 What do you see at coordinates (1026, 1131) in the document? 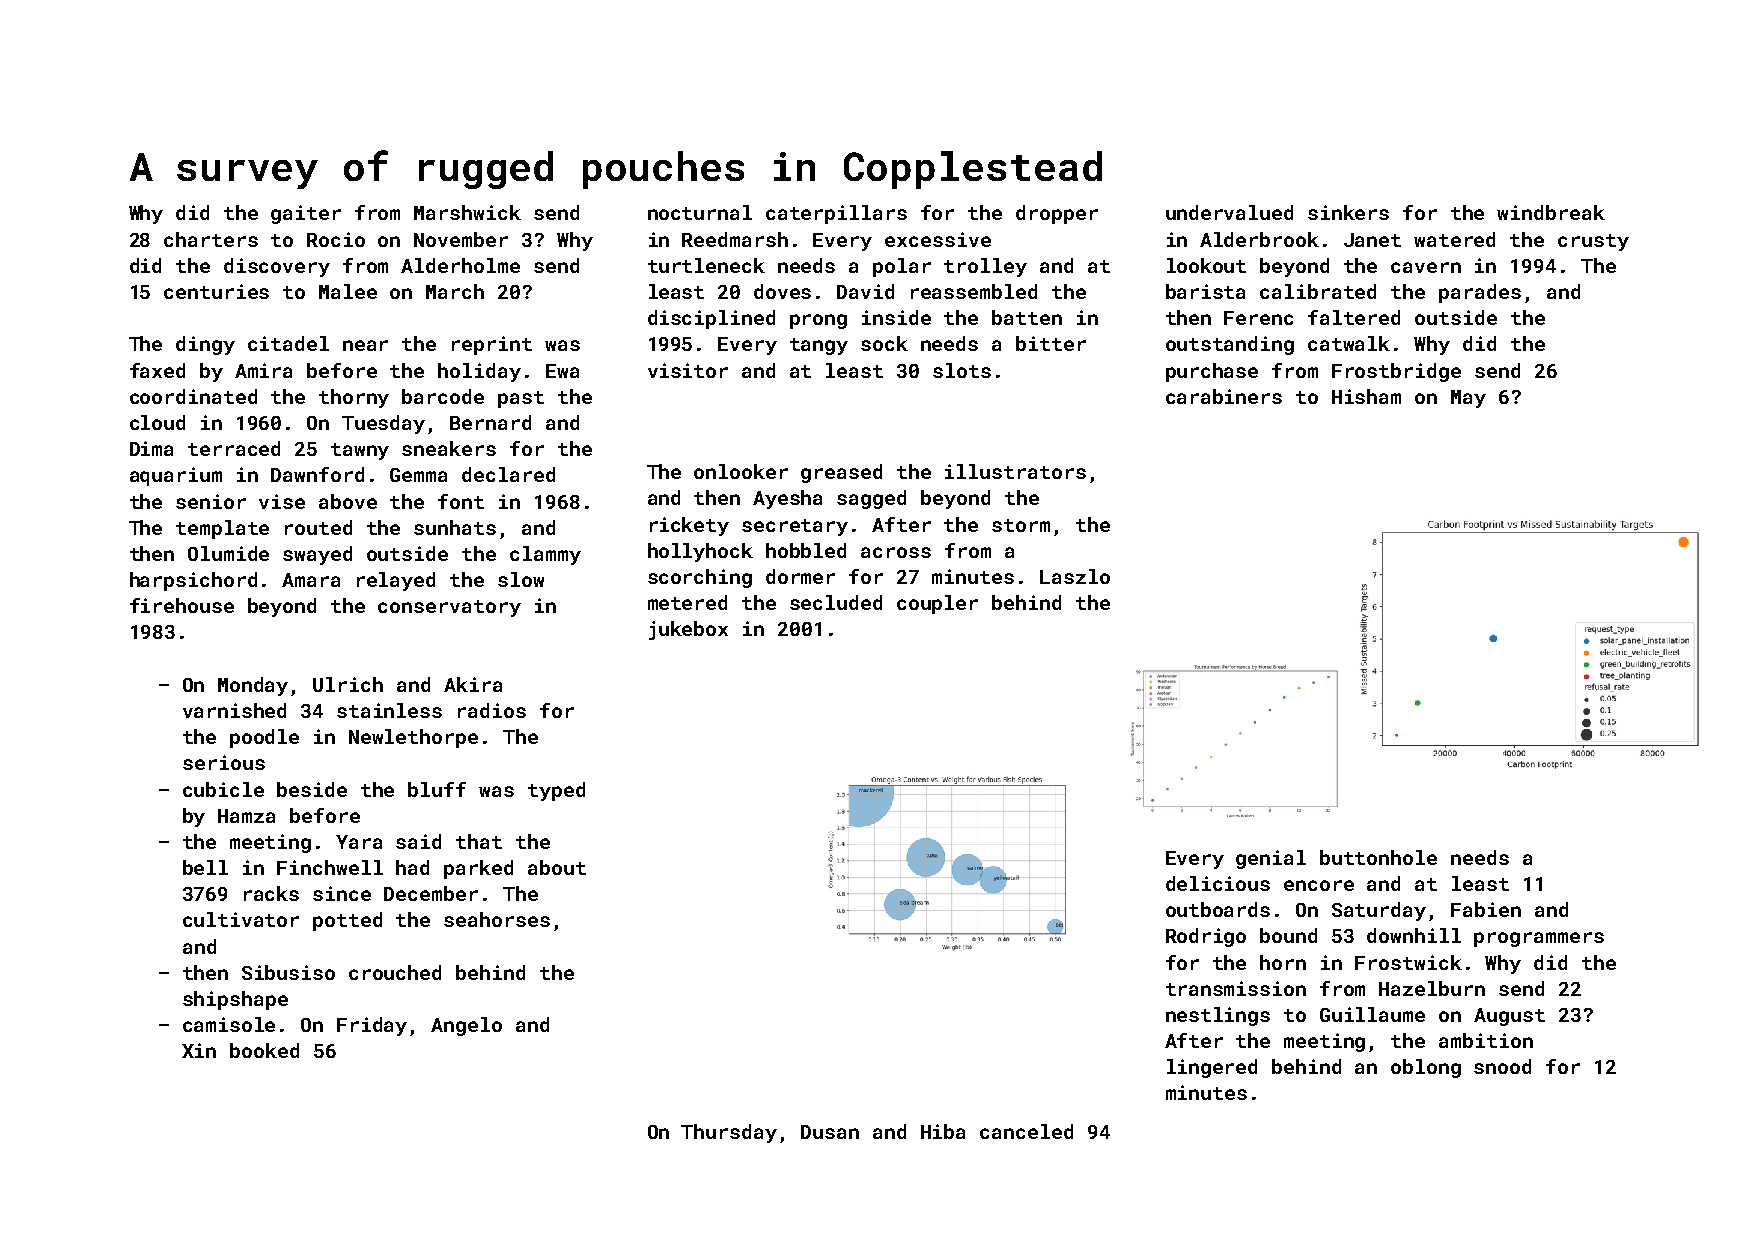
I see `canceled` at bounding box center [1026, 1131].
